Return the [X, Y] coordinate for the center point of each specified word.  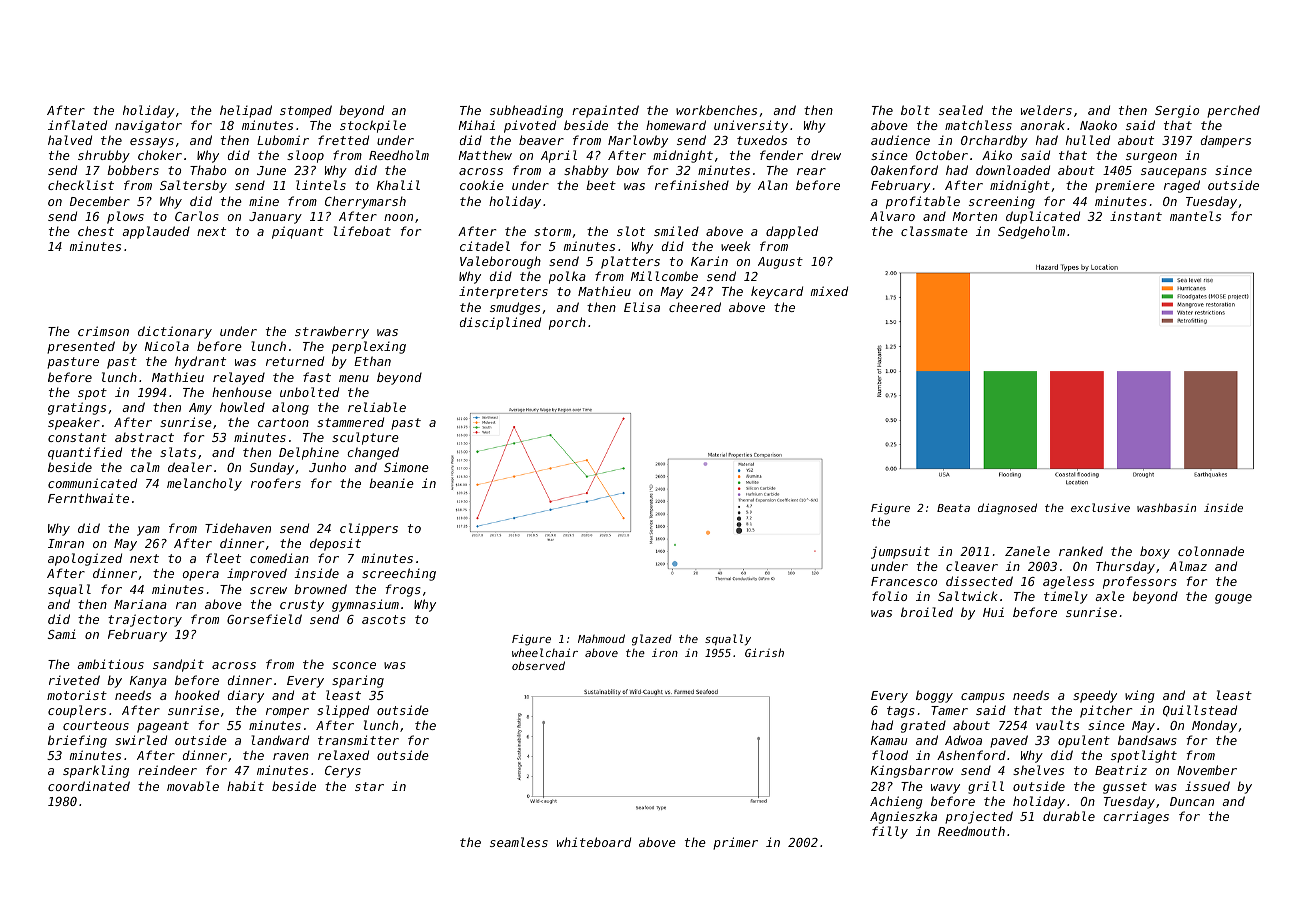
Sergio [1177, 111]
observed [538, 665]
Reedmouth [971, 831]
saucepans [1174, 173]
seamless [519, 842]
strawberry [332, 332]
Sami [62, 634]
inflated [77, 125]
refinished [692, 185]
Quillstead [1200, 711]
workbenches [716, 110]
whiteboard [594, 842]
